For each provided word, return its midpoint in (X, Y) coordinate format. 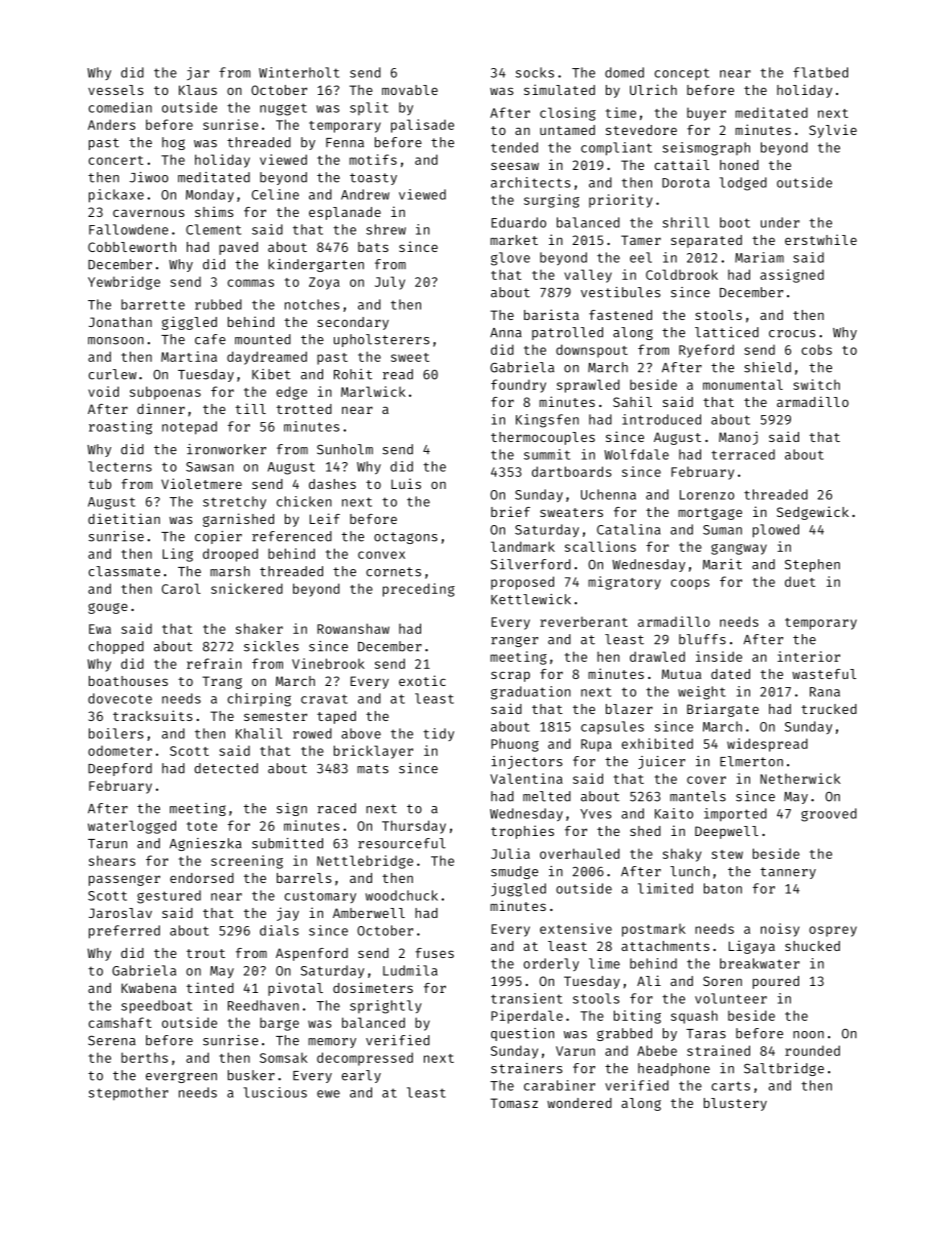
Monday (210, 196)
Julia (510, 853)
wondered (579, 1103)
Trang (222, 682)
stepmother (128, 1093)
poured (776, 982)
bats (373, 247)
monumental (743, 384)
